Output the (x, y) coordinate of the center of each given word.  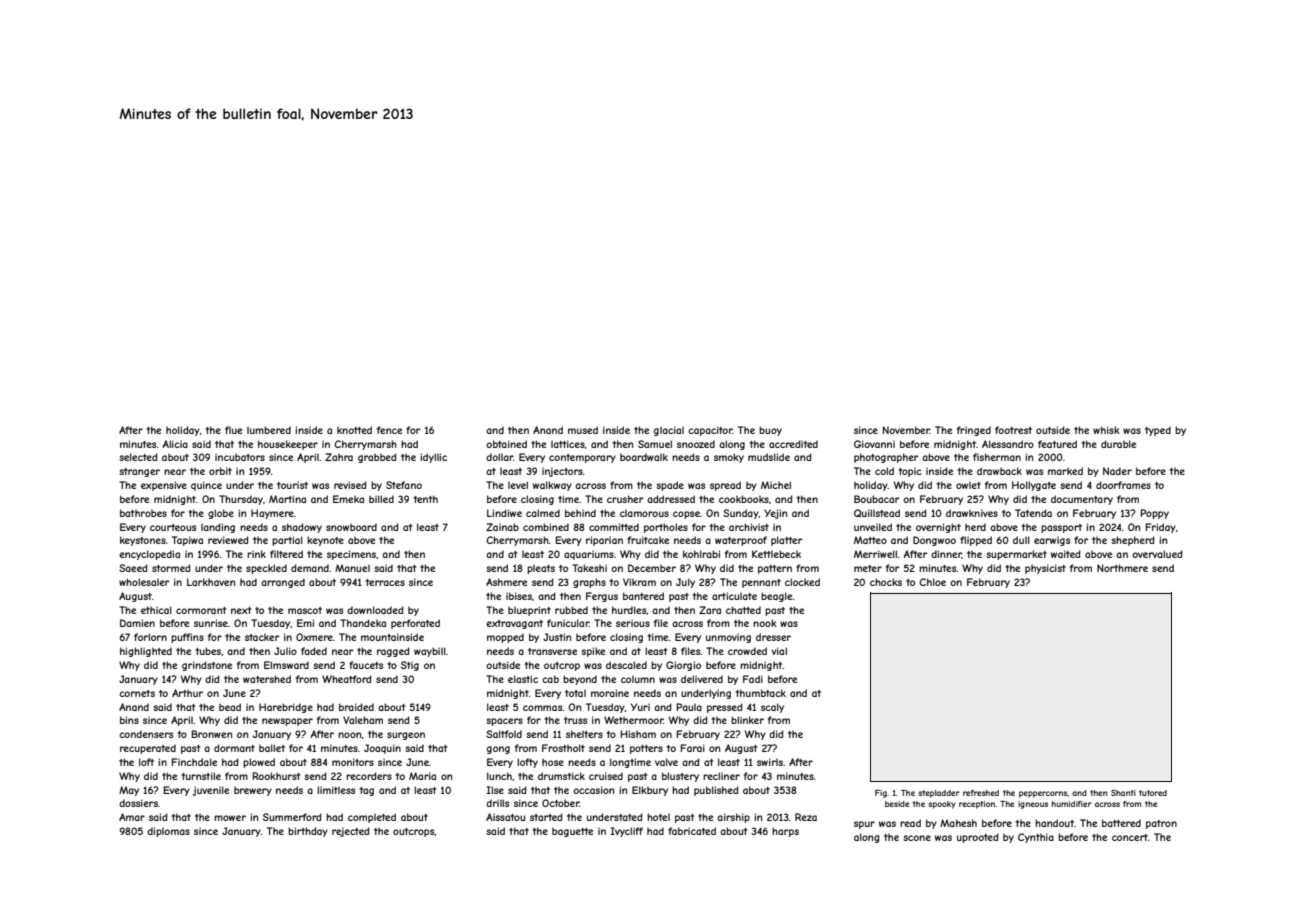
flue (233, 430)
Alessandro (1008, 444)
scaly (772, 708)
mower (230, 818)
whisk (1106, 430)
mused (583, 430)
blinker (747, 720)
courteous (173, 527)
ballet (272, 748)
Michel (776, 485)
